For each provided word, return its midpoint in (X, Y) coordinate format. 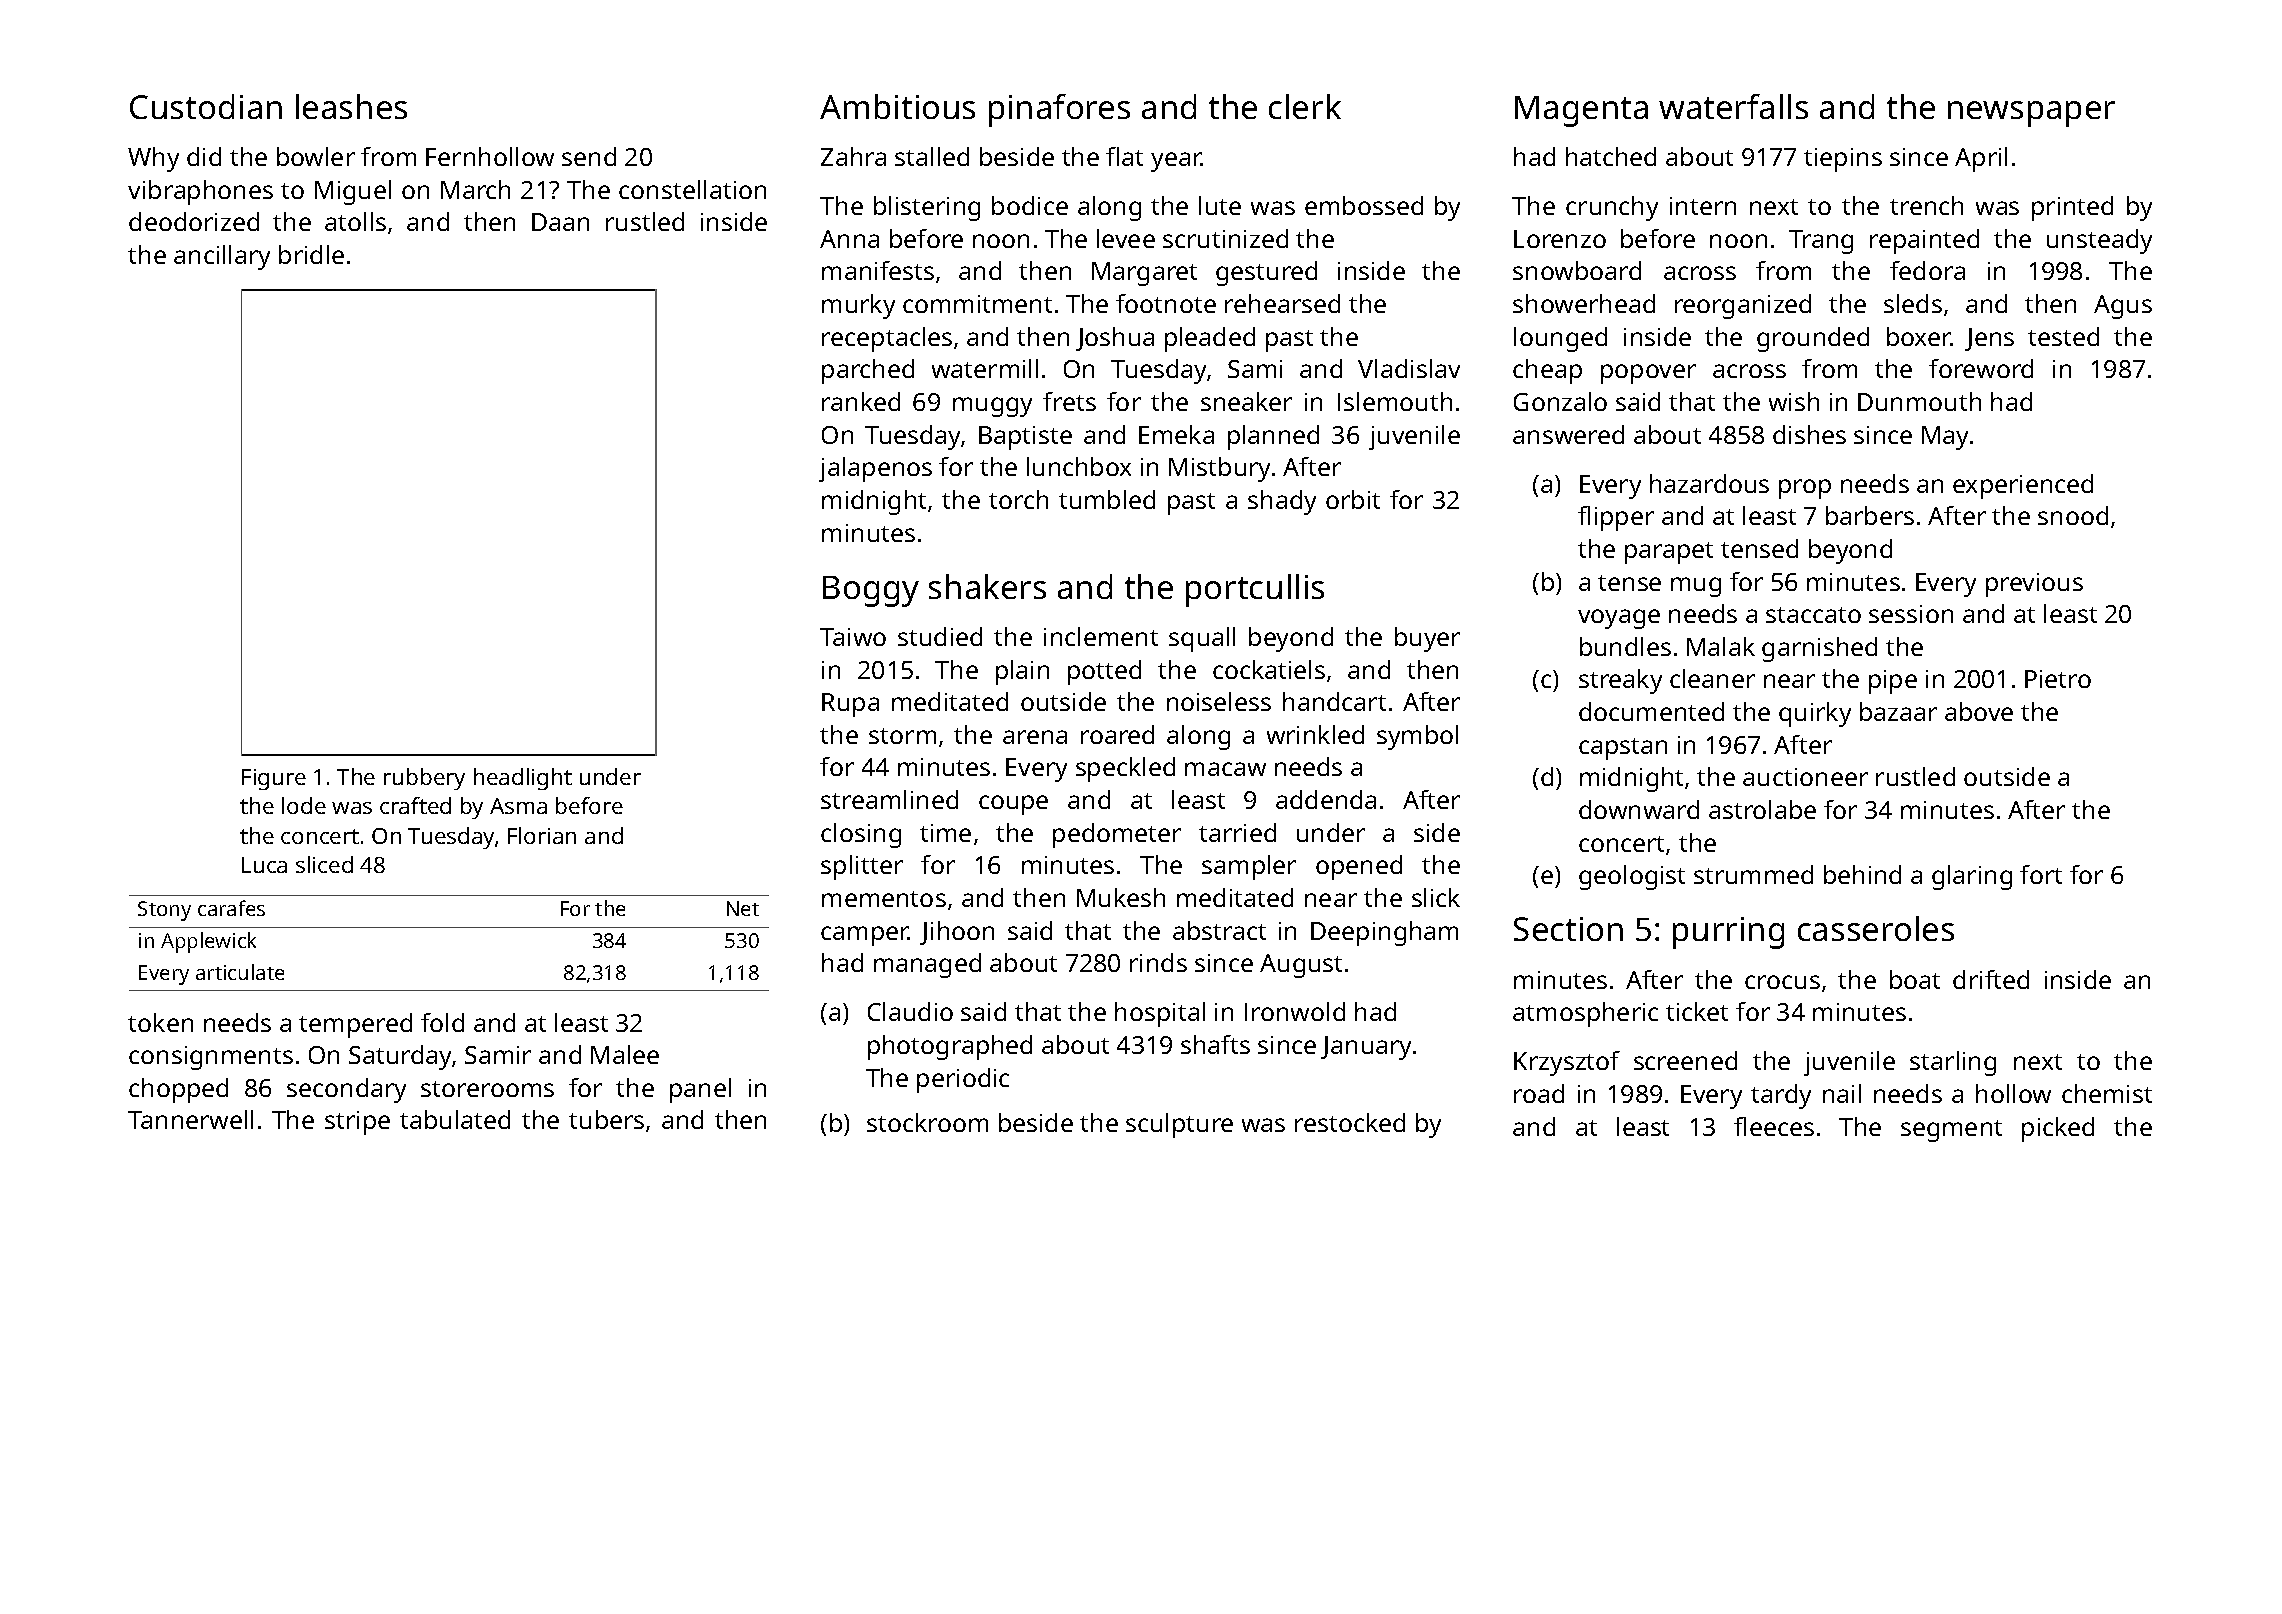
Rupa (850, 705)
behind (1862, 874)
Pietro (2058, 679)
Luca (264, 865)
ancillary (222, 257)
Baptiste (1025, 438)
